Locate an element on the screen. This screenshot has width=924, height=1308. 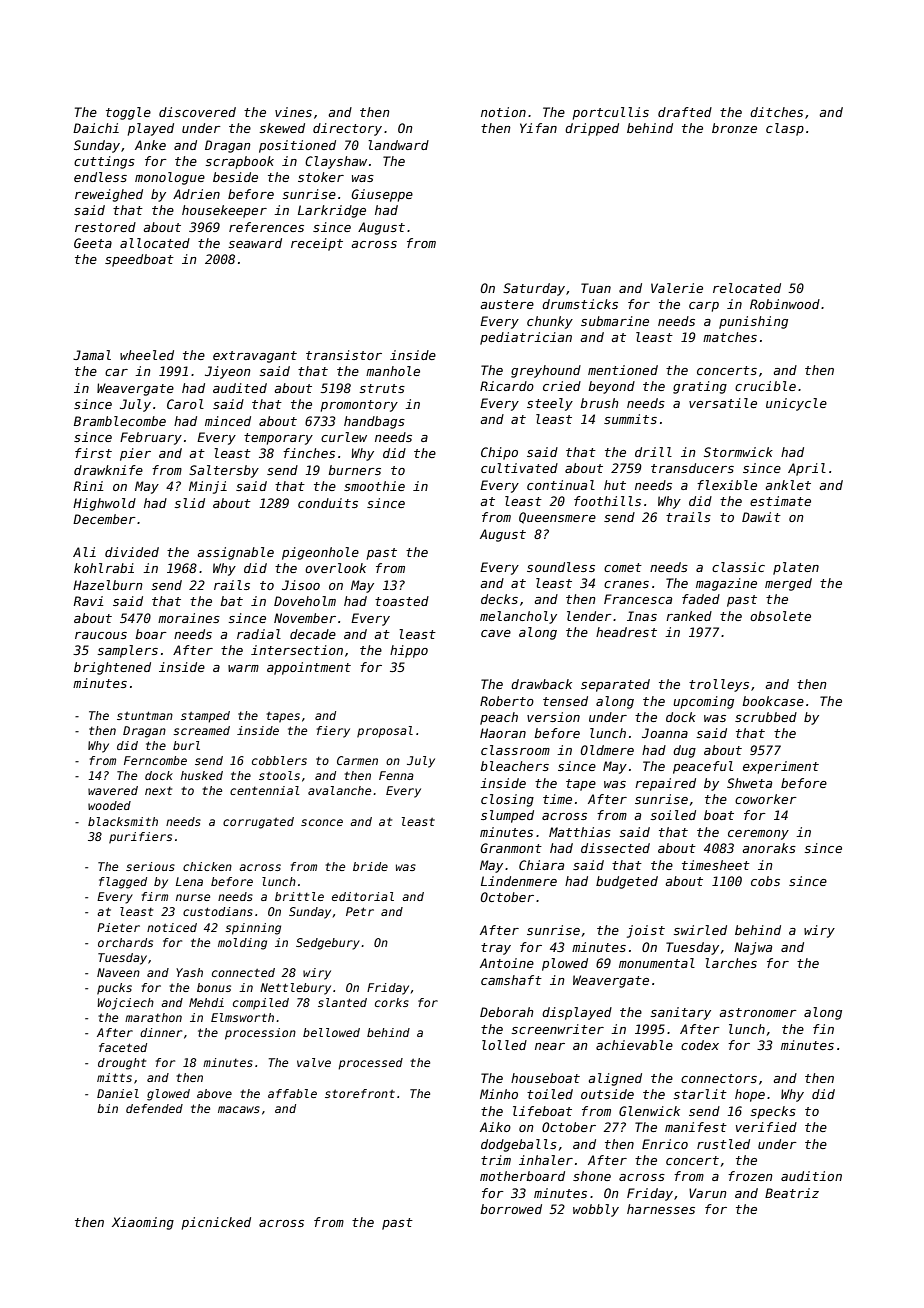
soiled is located at coordinates (673, 815).
